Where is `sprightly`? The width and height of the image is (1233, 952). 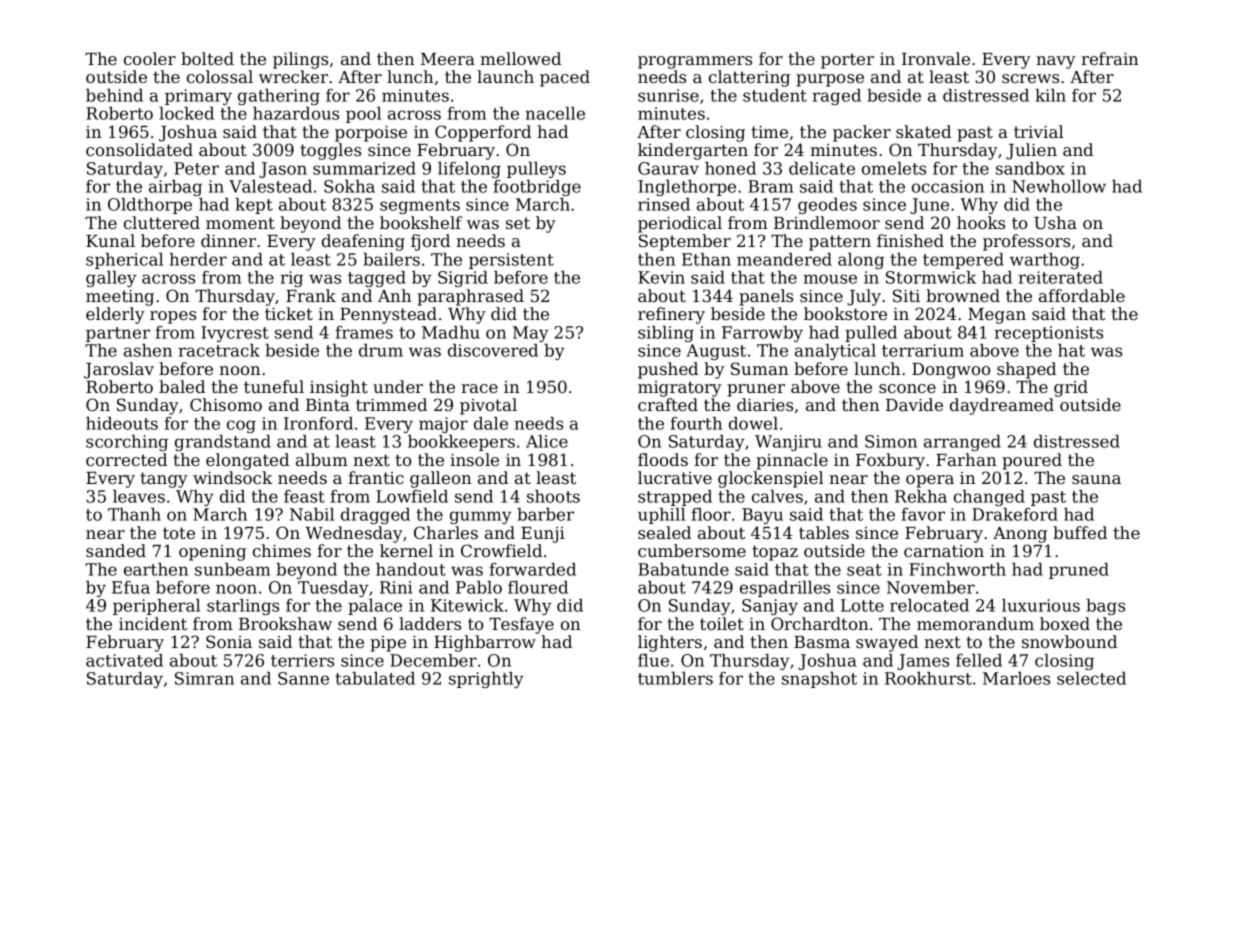 sprightly is located at coordinates (486, 680).
